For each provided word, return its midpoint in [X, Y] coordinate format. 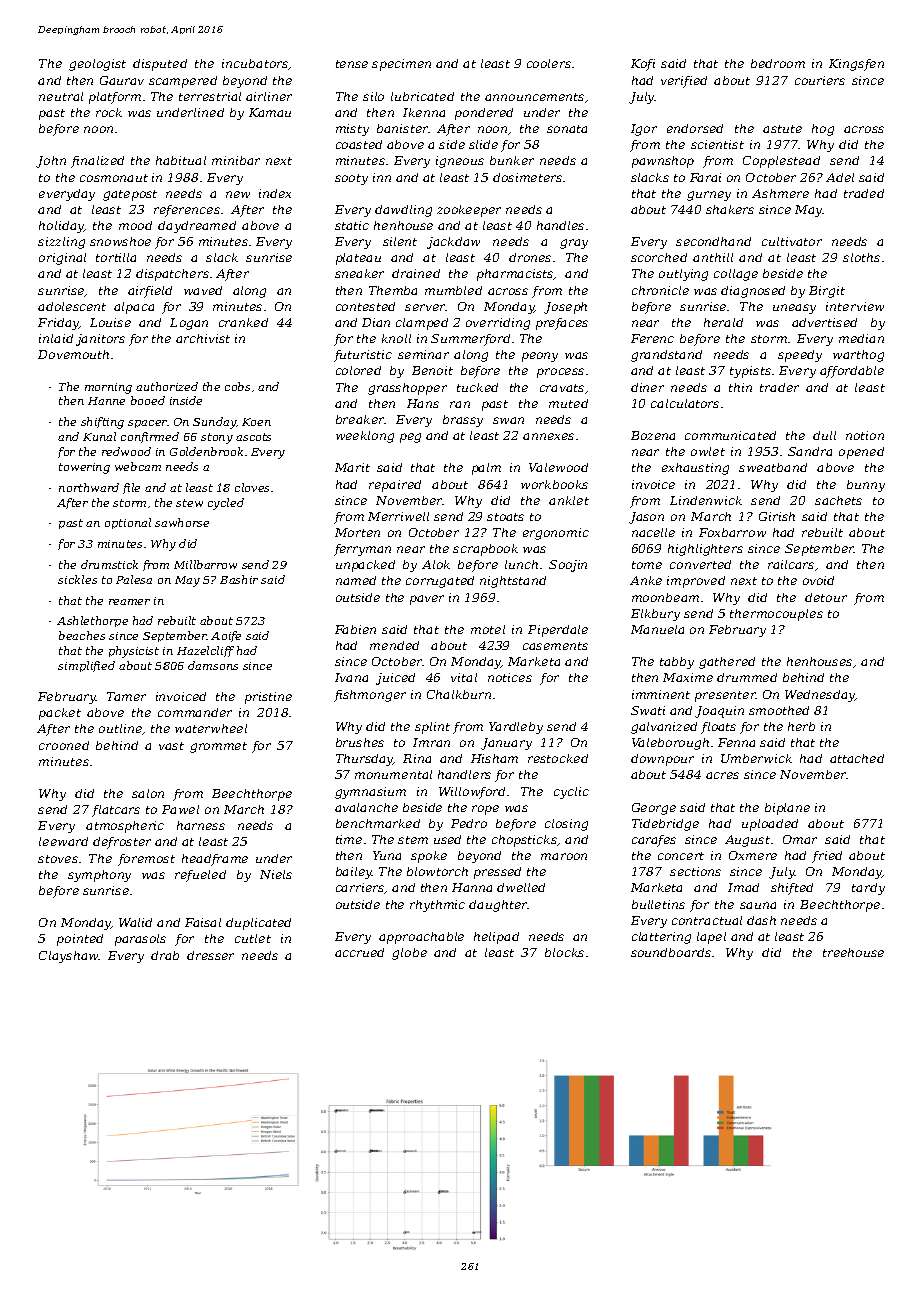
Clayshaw [69, 957]
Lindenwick [706, 500]
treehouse [853, 952]
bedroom [778, 63]
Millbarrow [205, 564]
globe [409, 954]
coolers [549, 63]
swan [508, 420]
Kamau [270, 112]
